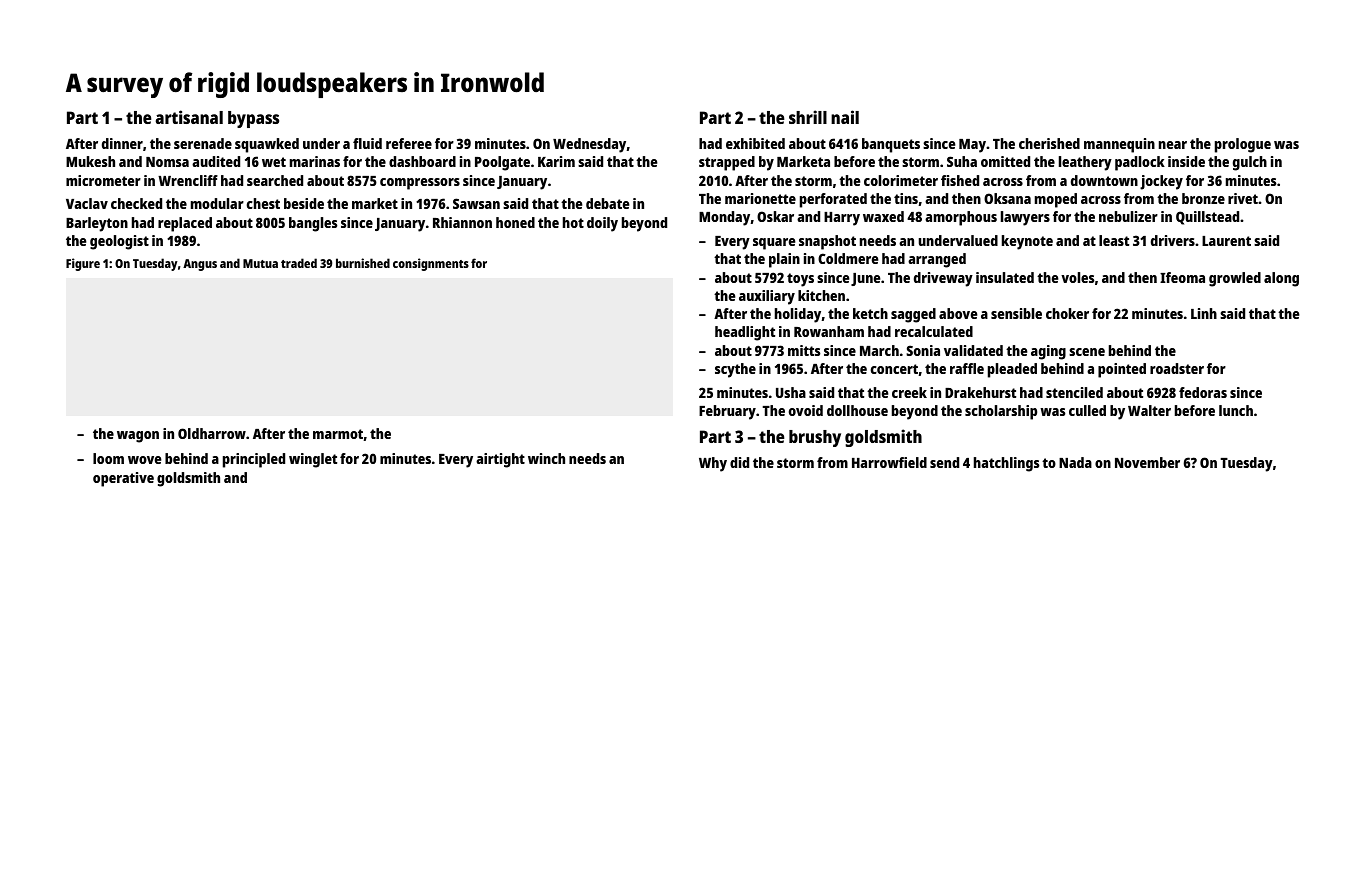 The height and width of the document is (887, 1372). Describe the element at coordinates (123, 479) in the document. I see `operative` at that location.
